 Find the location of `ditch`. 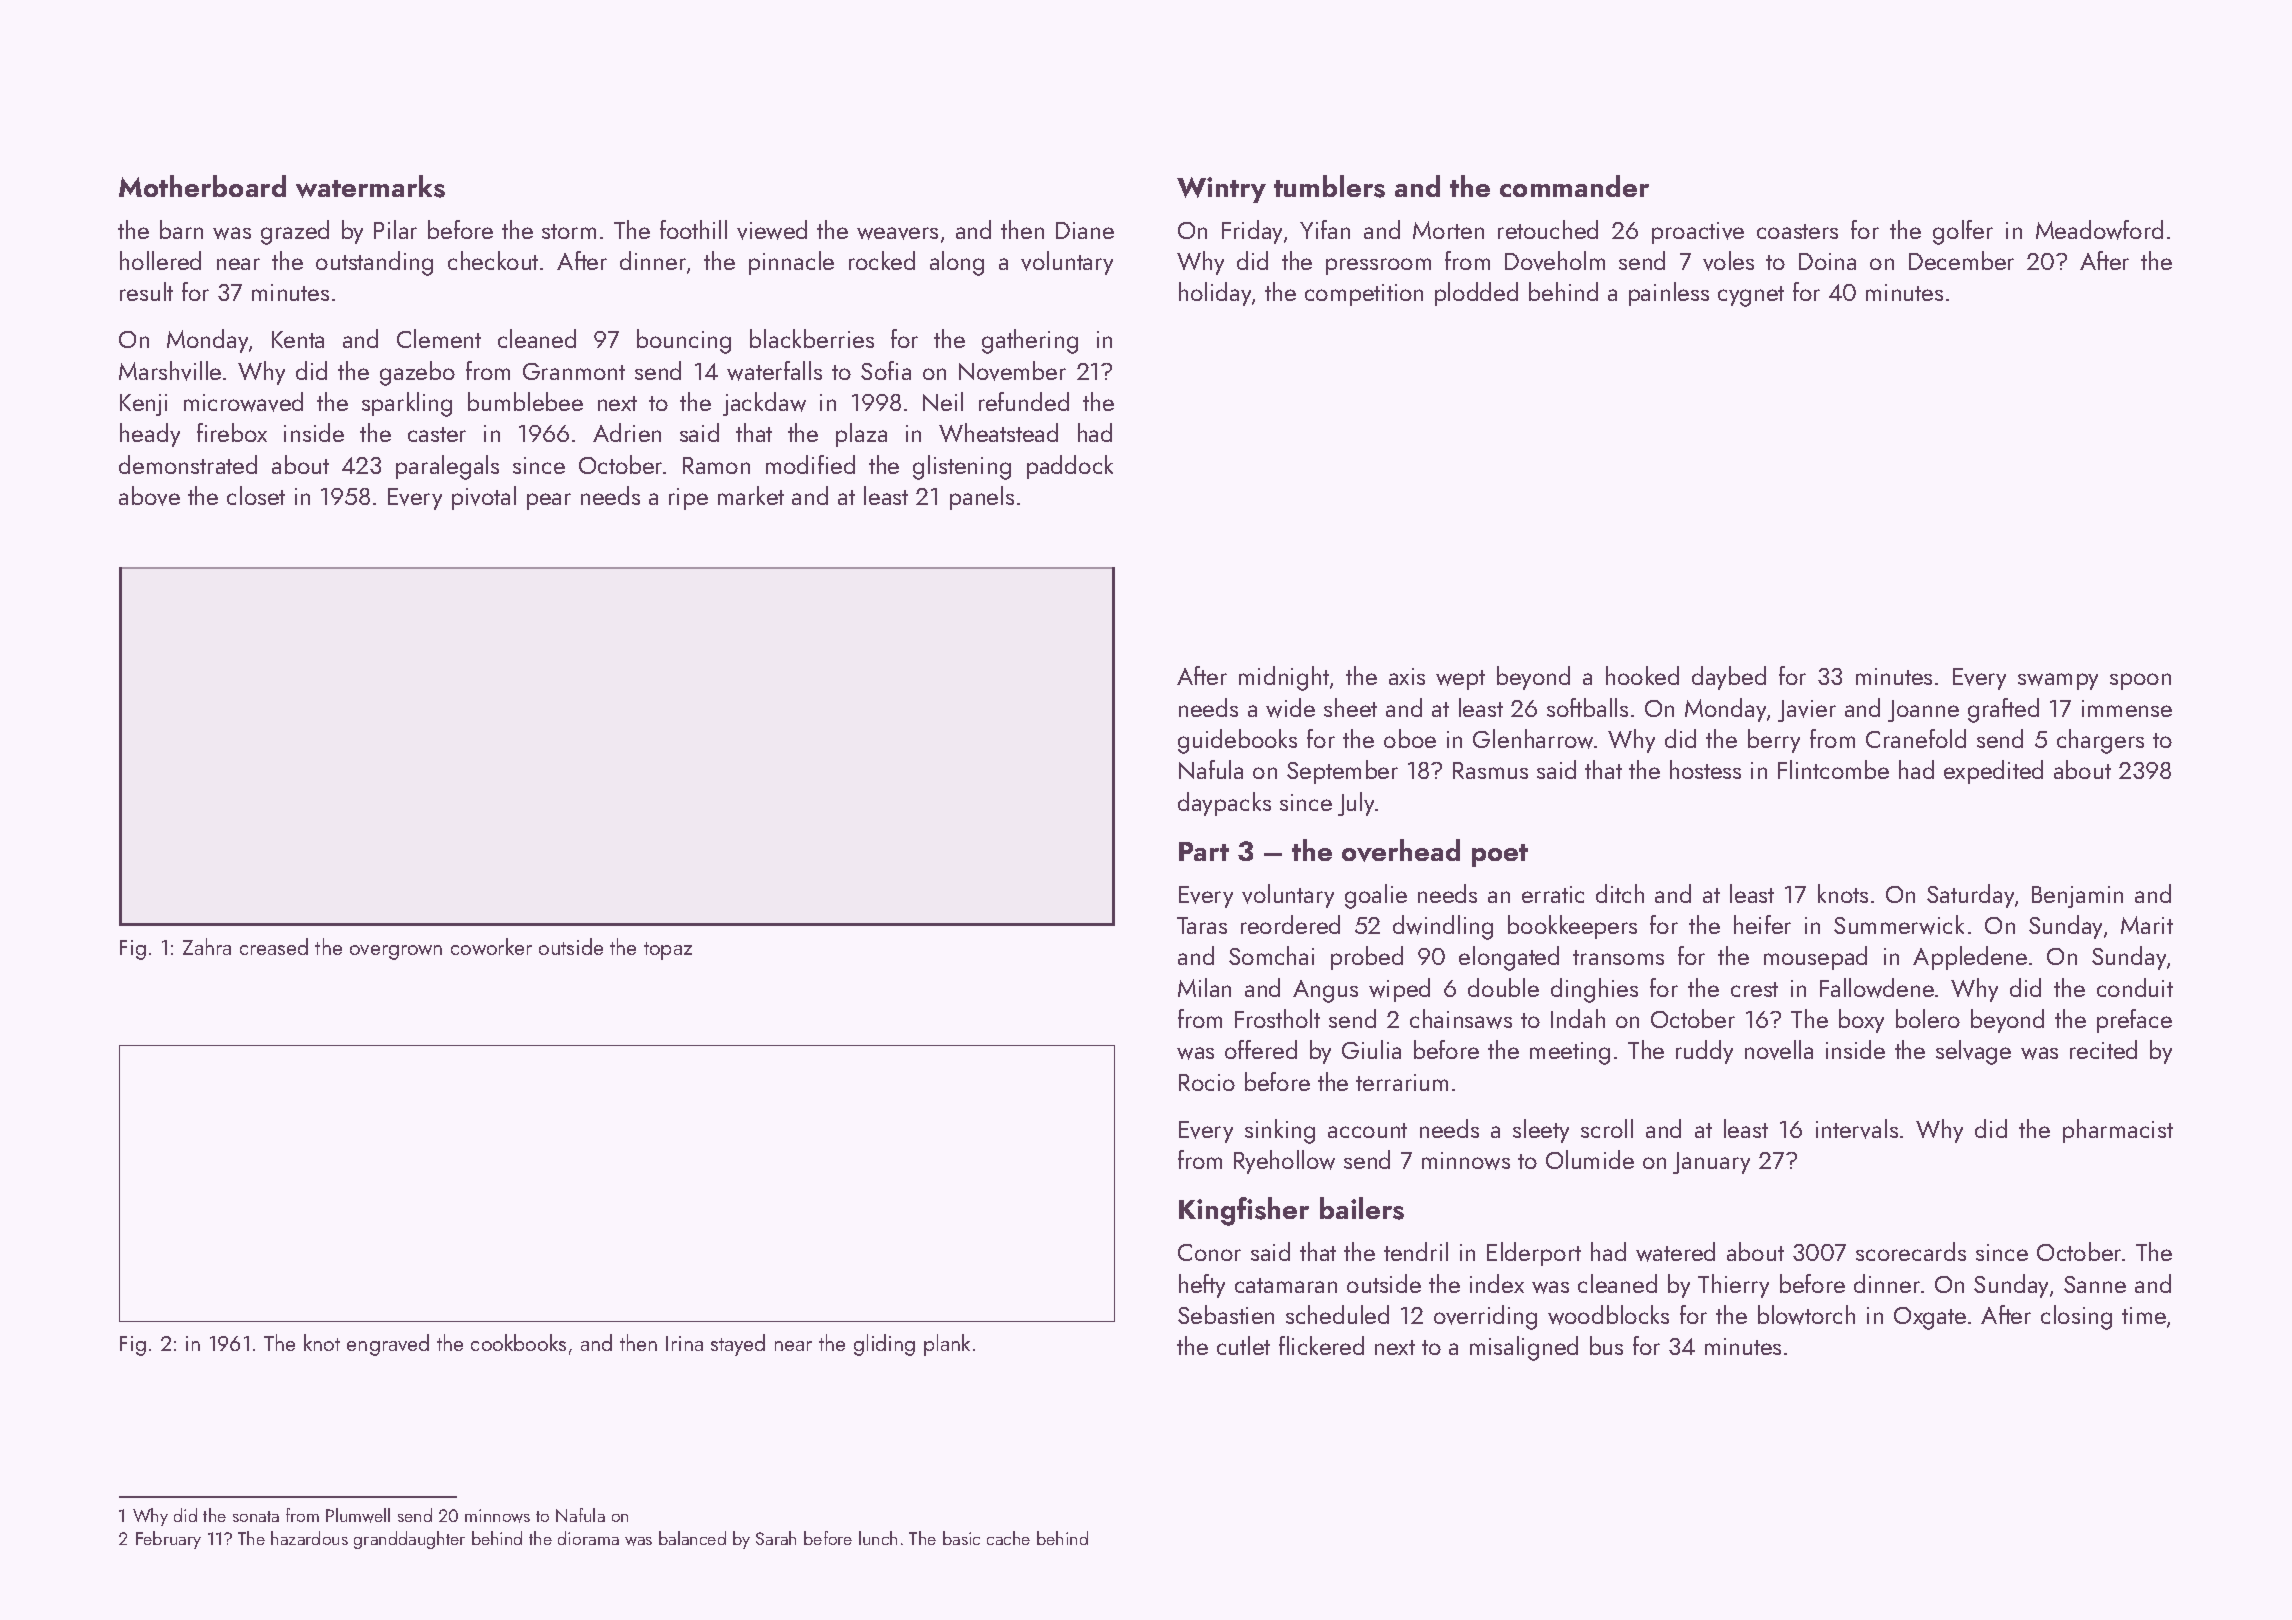

ditch is located at coordinates (1620, 893).
